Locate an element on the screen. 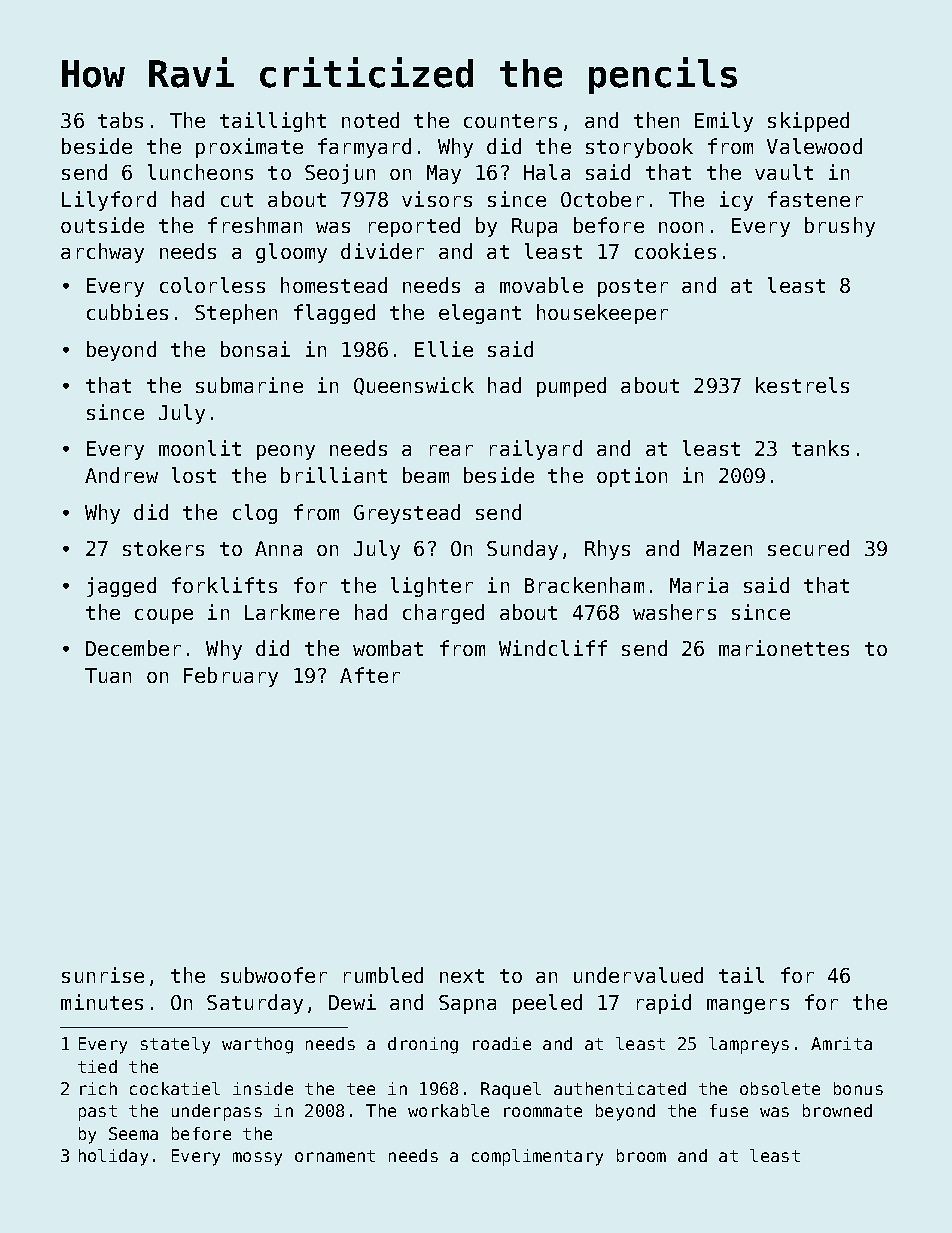 This screenshot has width=952, height=1233. tee is located at coordinates (361, 1089).
